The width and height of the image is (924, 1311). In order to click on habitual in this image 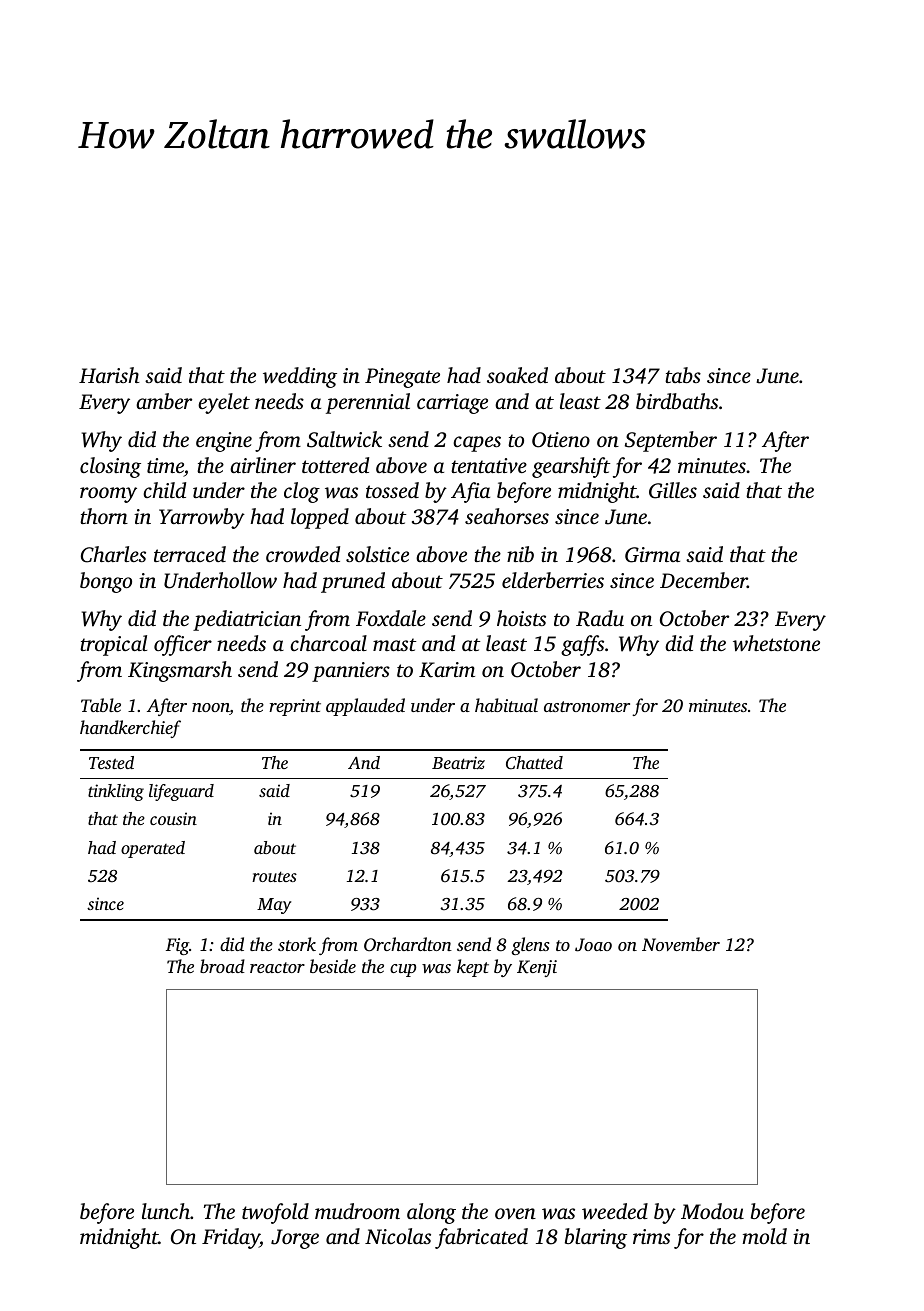, I will do `click(506, 705)`.
